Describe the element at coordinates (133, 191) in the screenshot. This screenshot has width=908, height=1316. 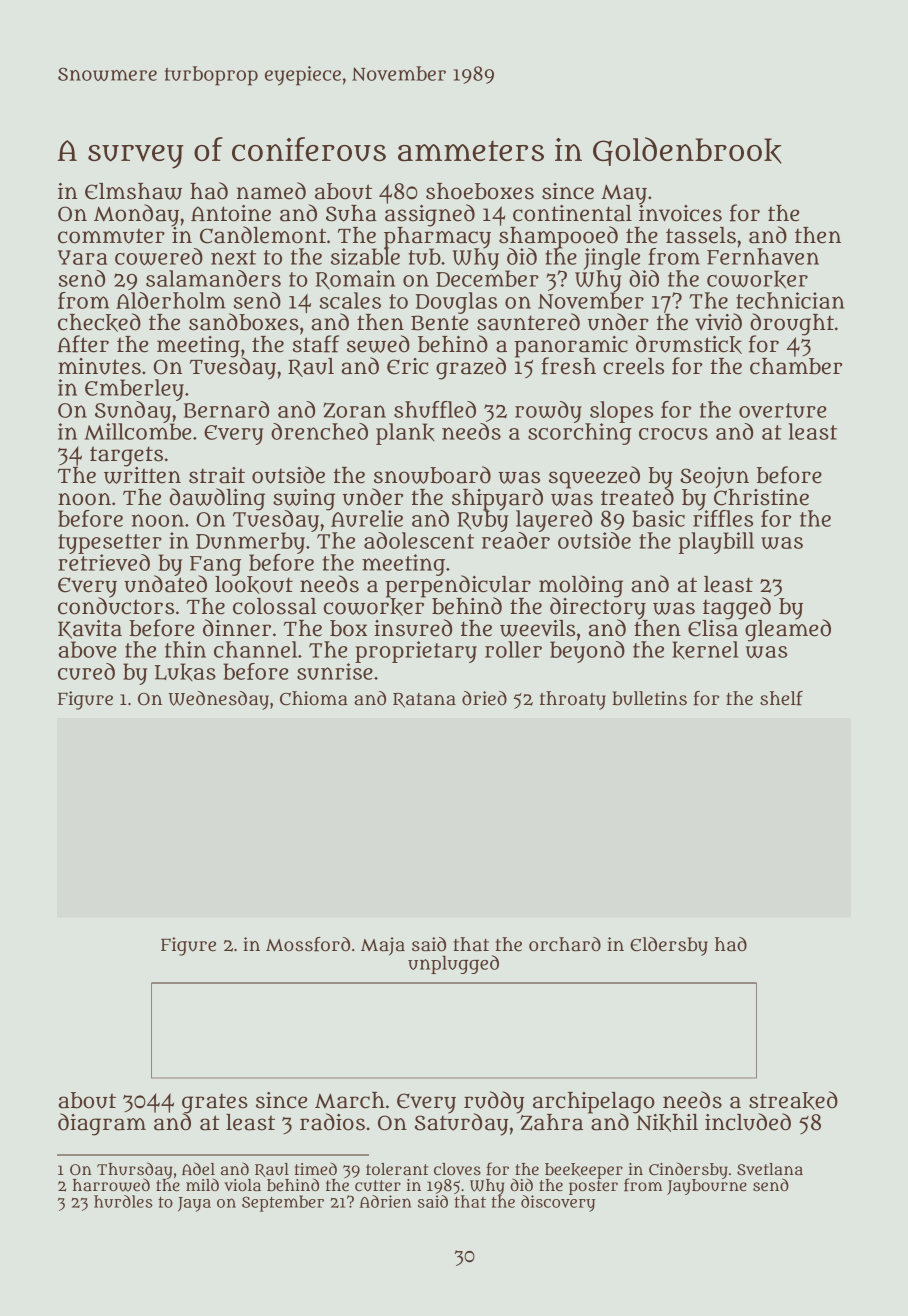
I see `Elmshaw` at that location.
